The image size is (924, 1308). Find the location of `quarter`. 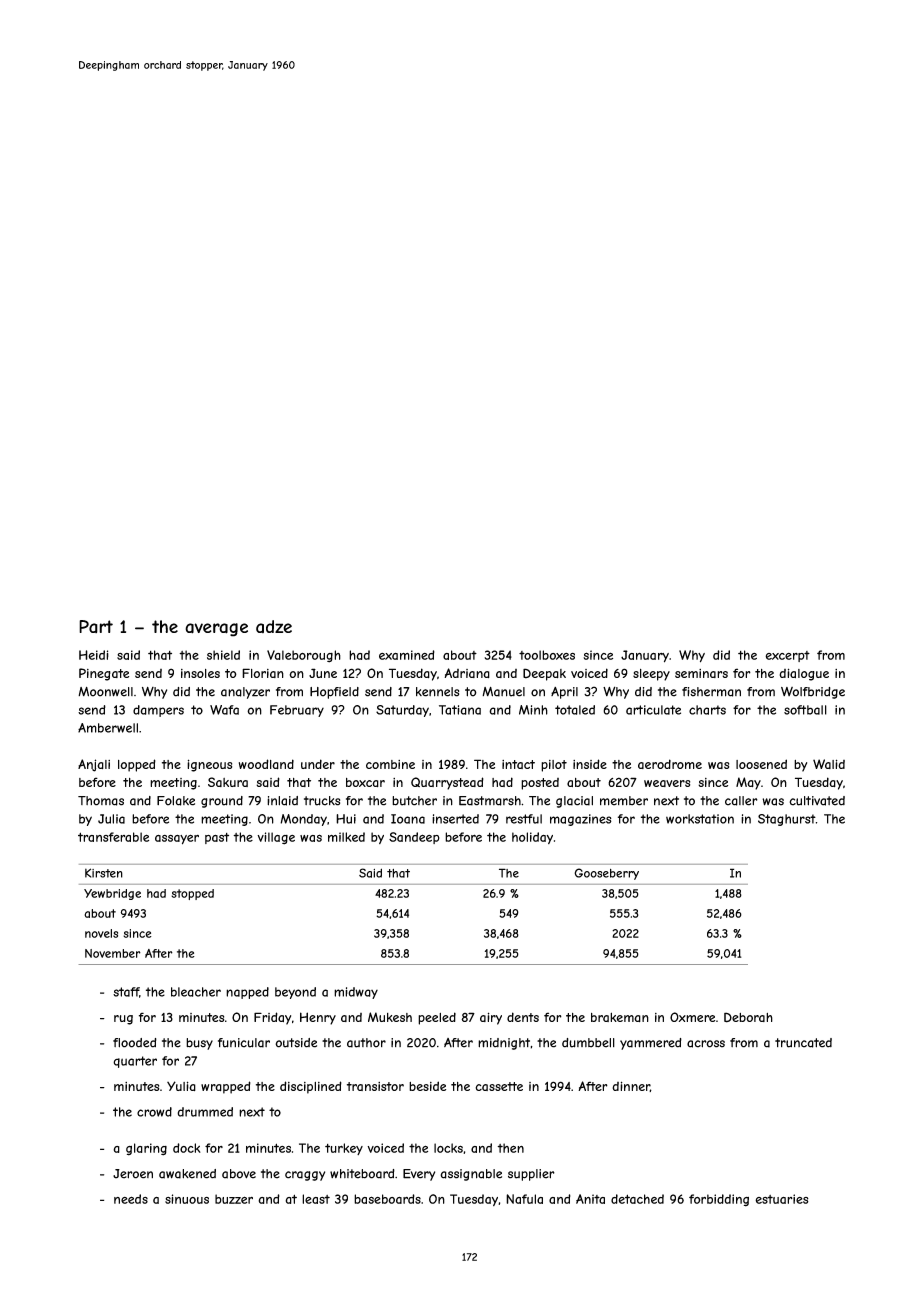

quarter is located at coordinates (135, 1062).
